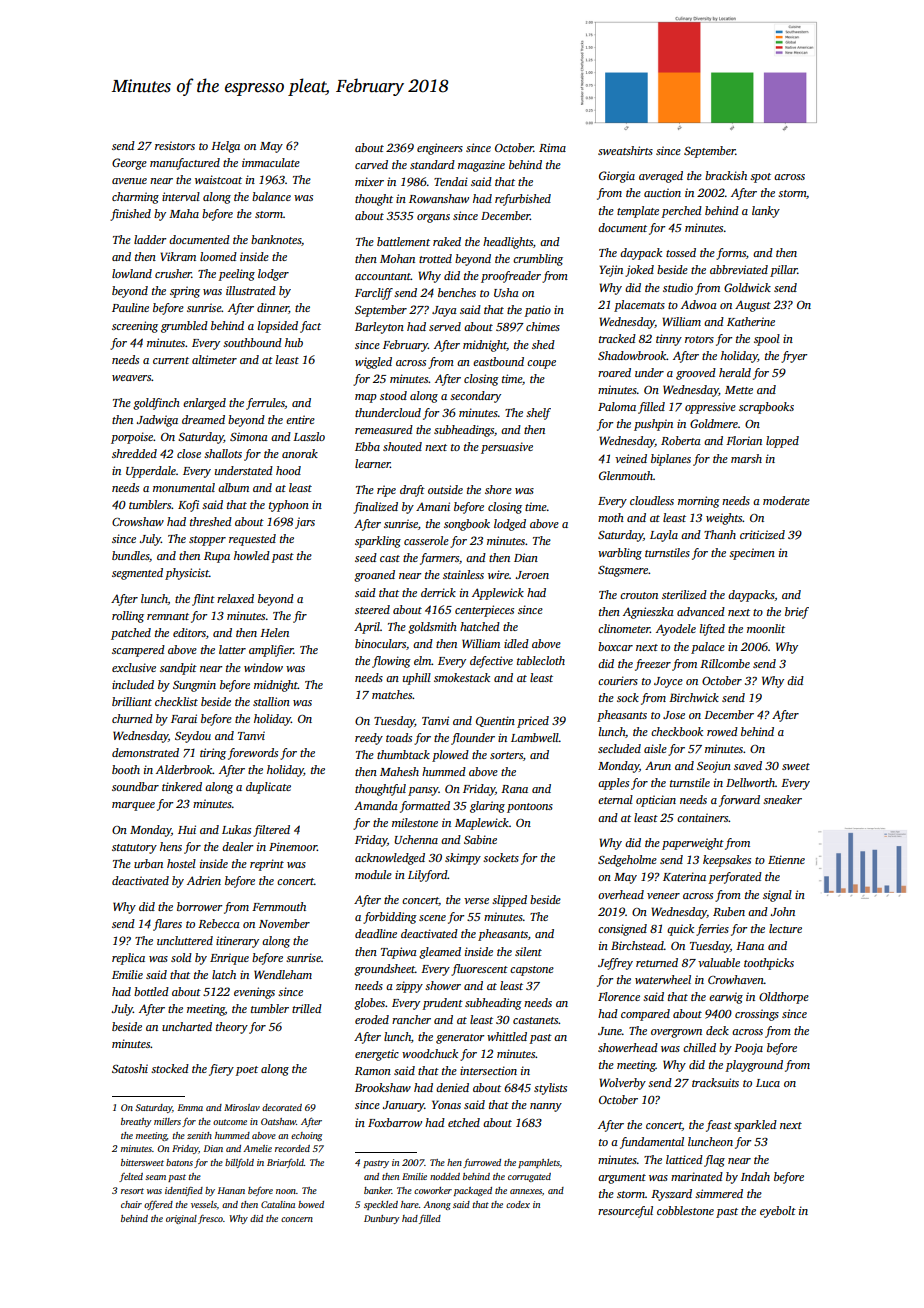 This screenshot has height=1308, width=924. What do you see at coordinates (128, 617) in the screenshot?
I see `rolling` at bounding box center [128, 617].
